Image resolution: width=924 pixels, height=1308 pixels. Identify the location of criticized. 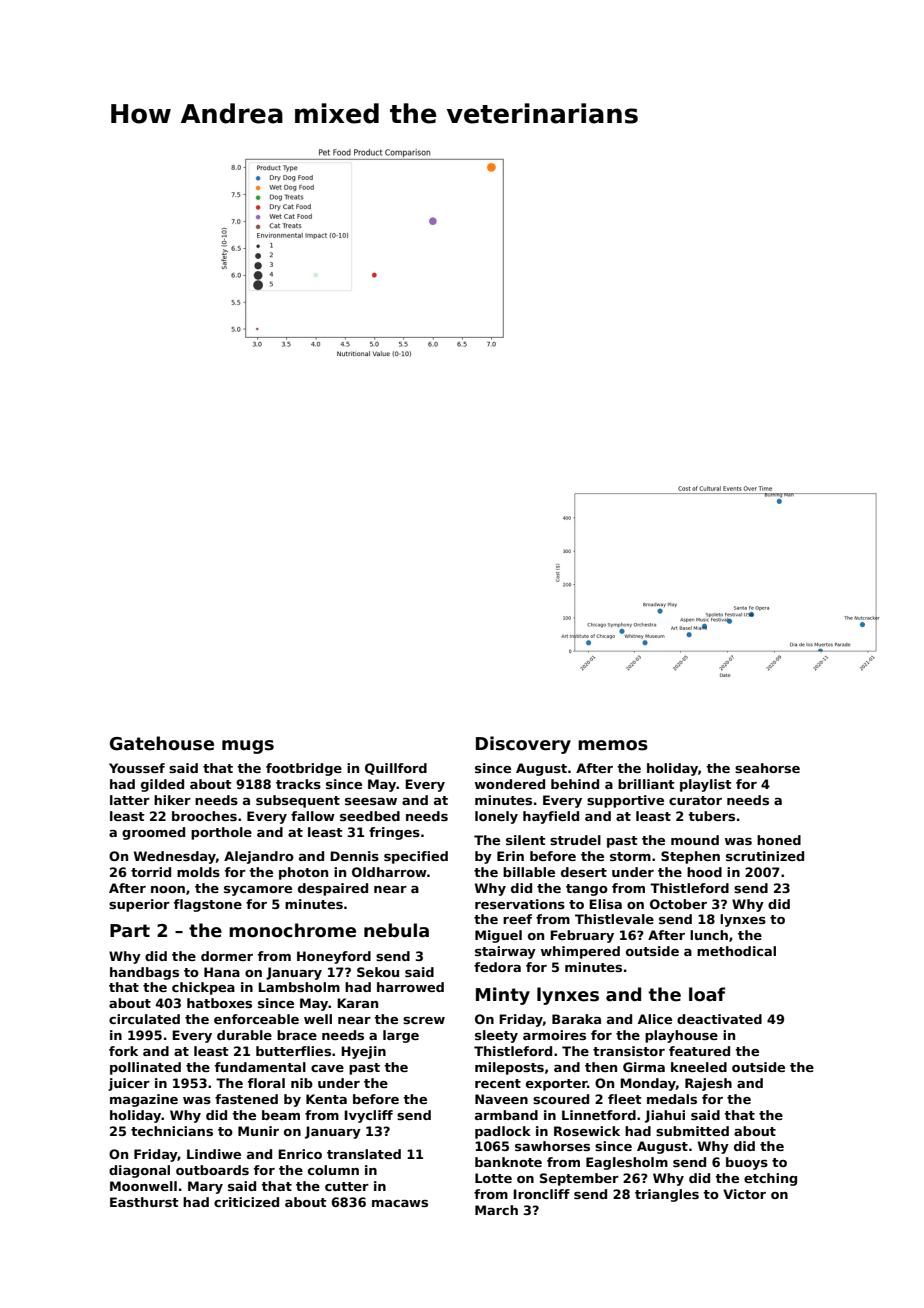
(246, 1202).
